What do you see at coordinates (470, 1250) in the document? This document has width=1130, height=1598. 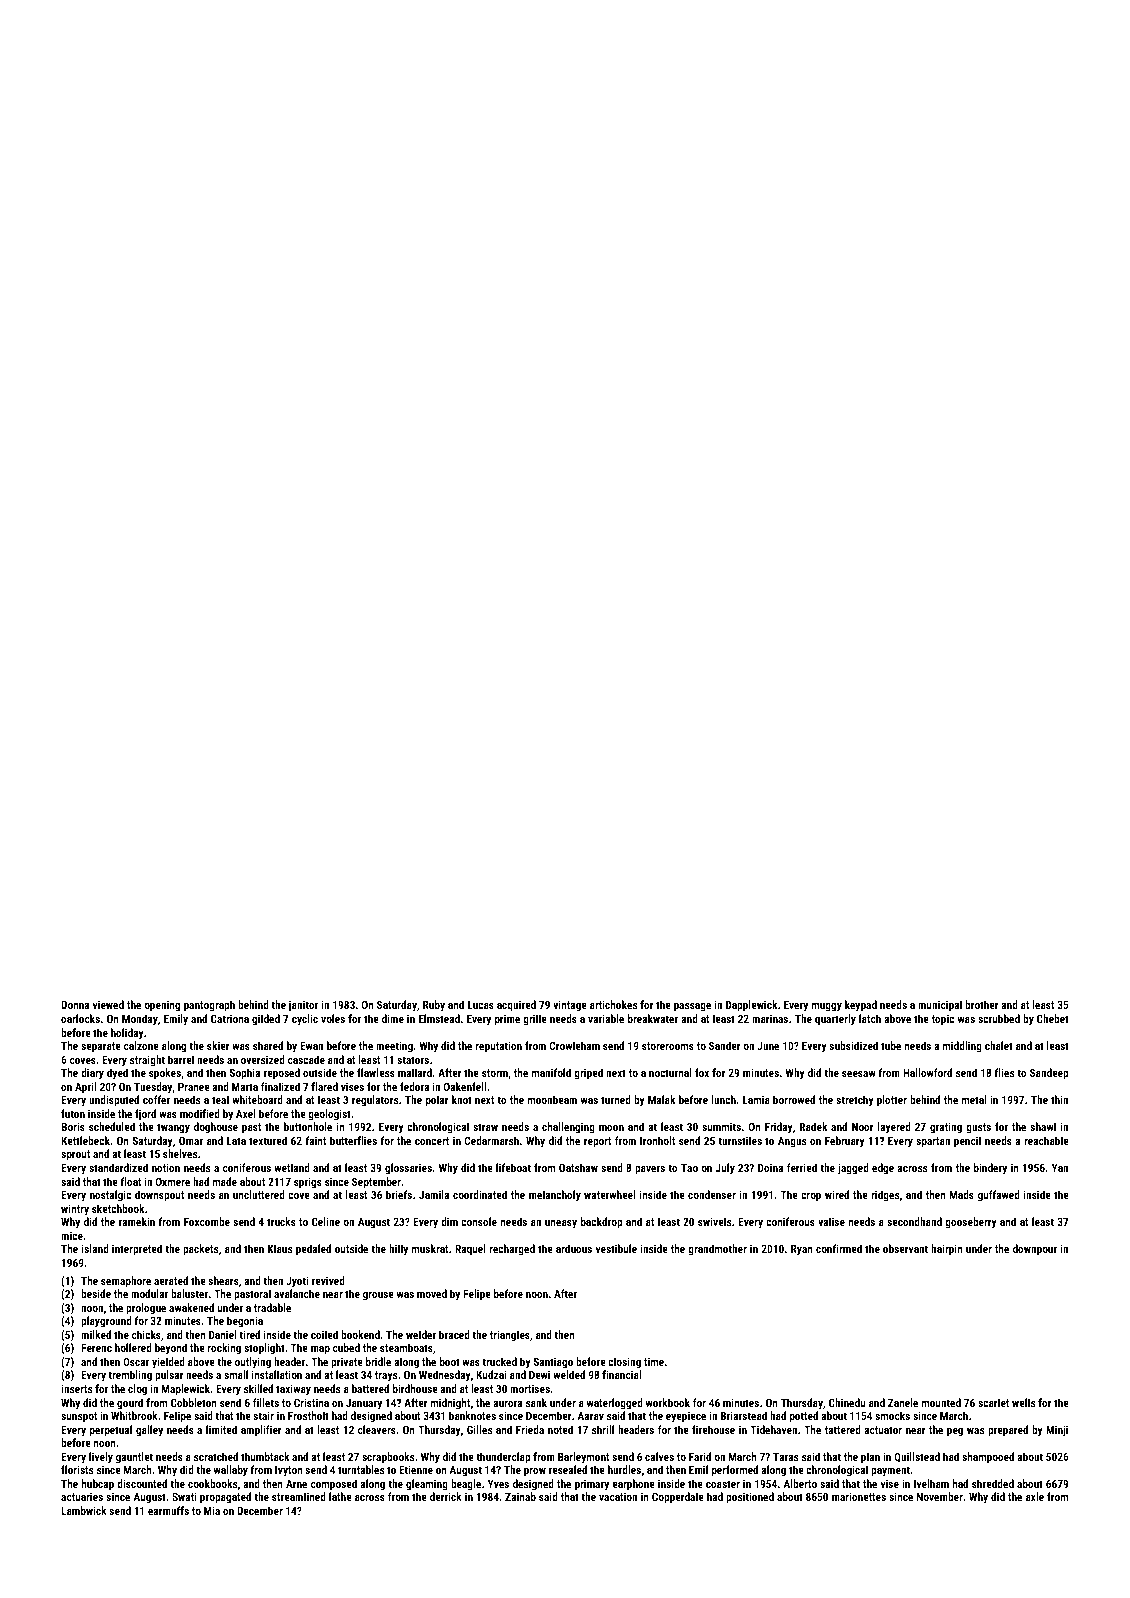 I see `Raquel` at bounding box center [470, 1250].
